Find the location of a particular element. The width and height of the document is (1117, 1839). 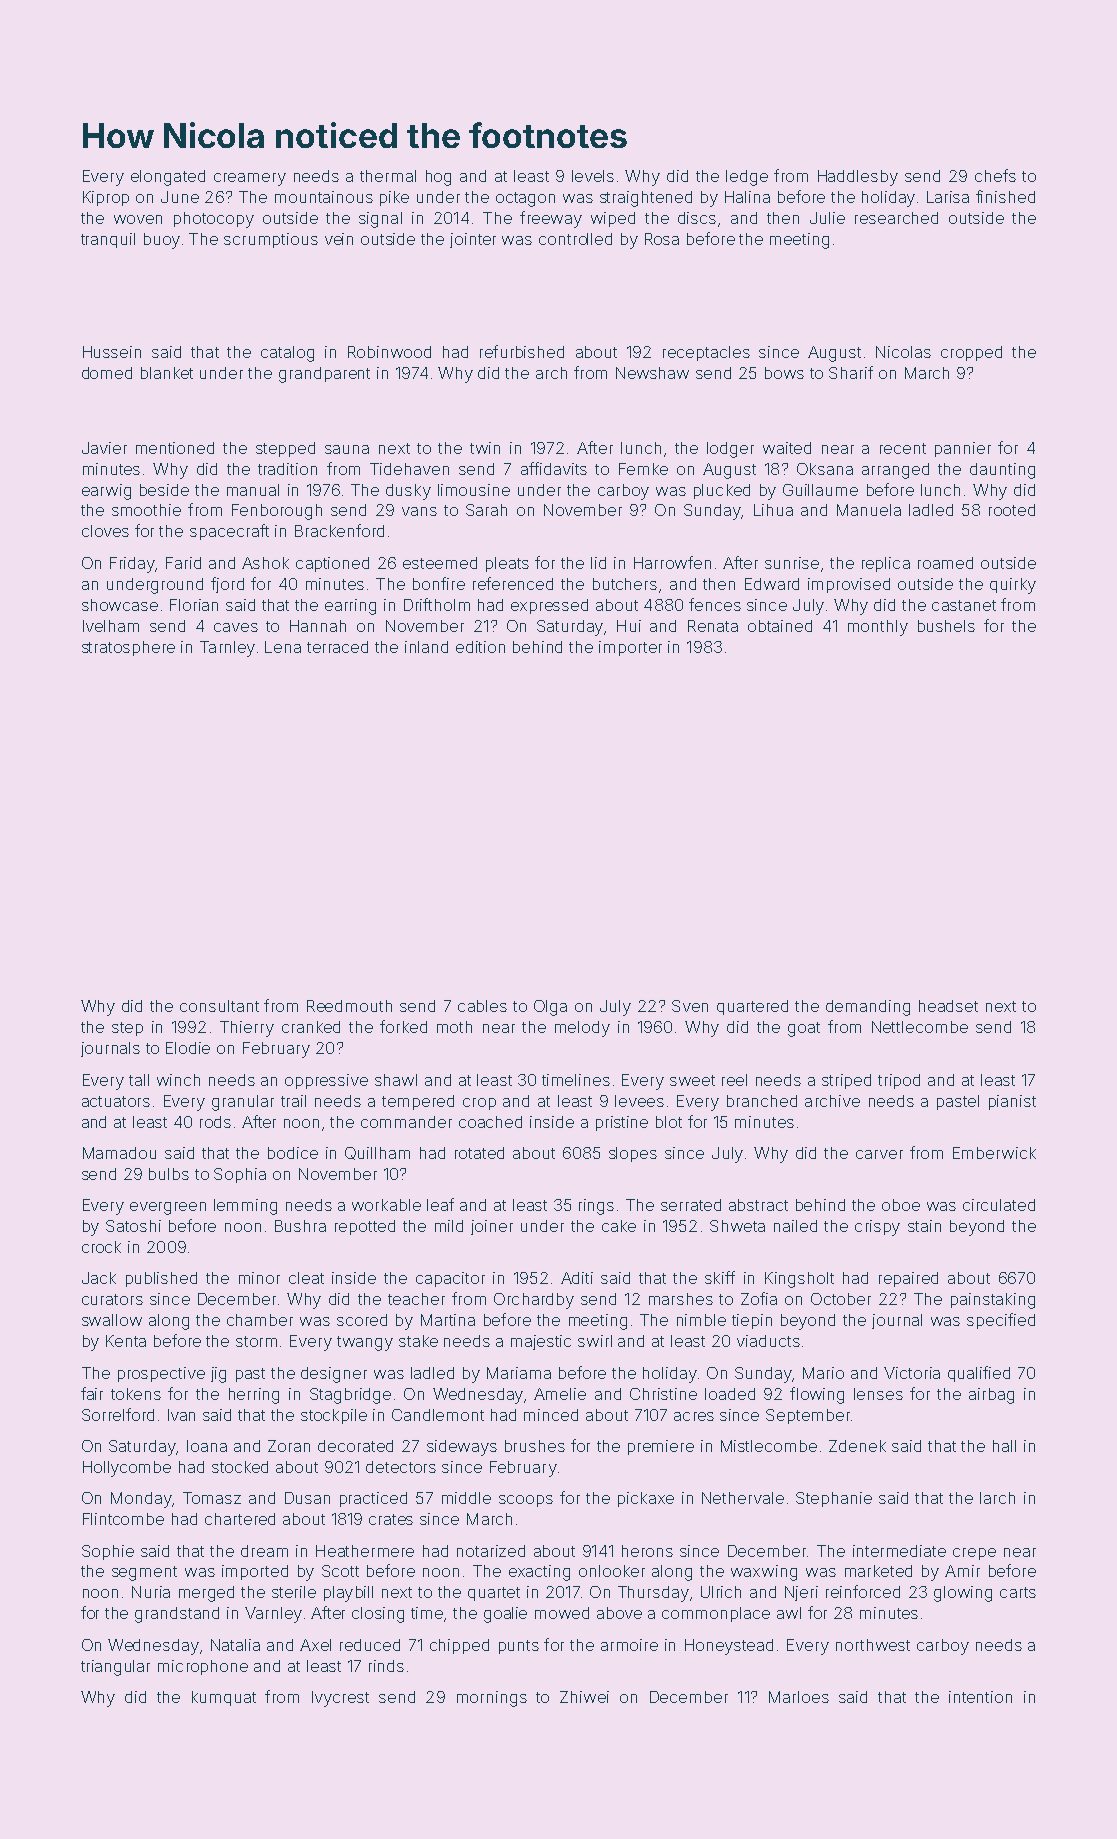

crepe is located at coordinates (974, 1554).
